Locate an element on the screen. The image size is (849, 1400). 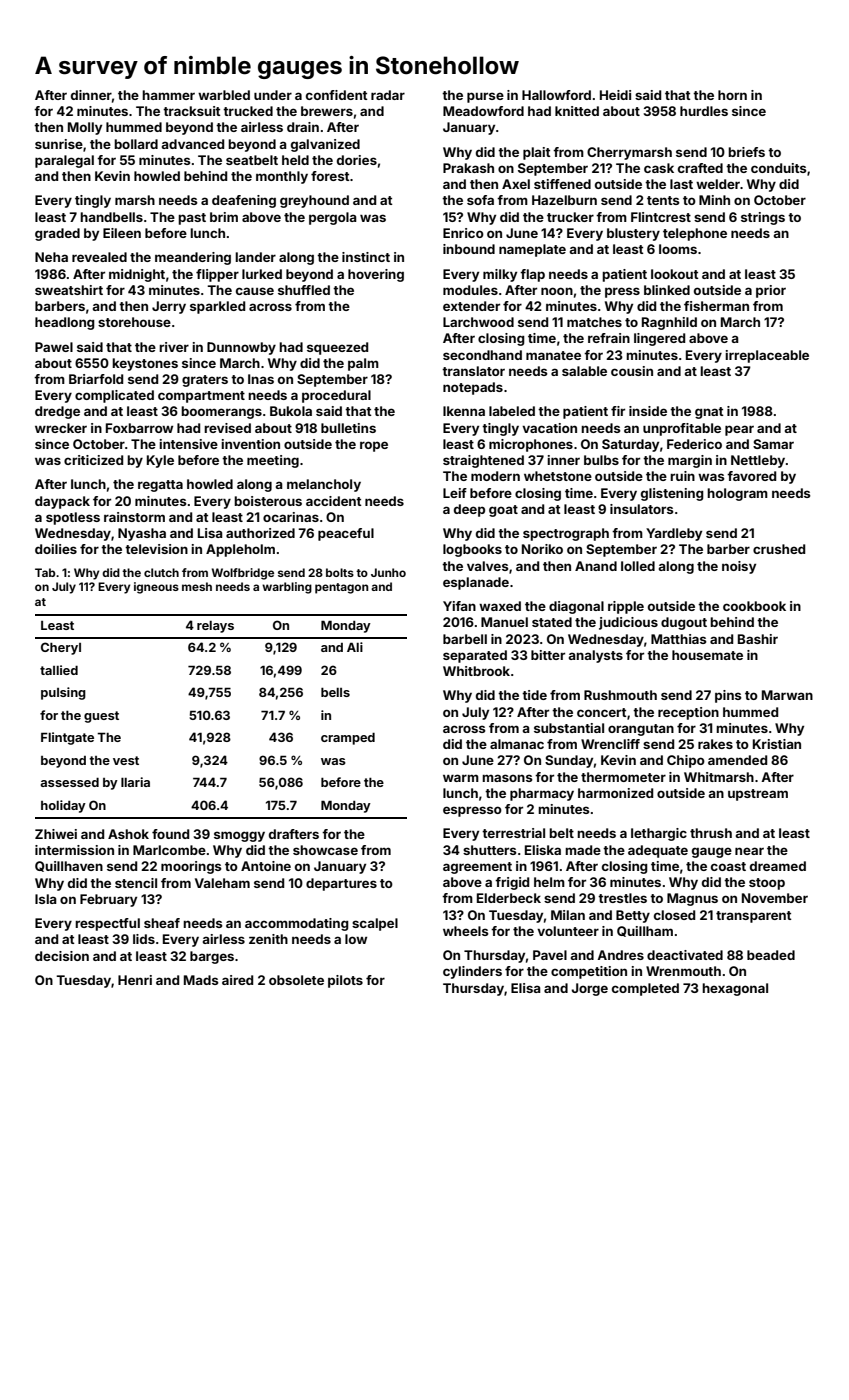
aired is located at coordinates (237, 980).
